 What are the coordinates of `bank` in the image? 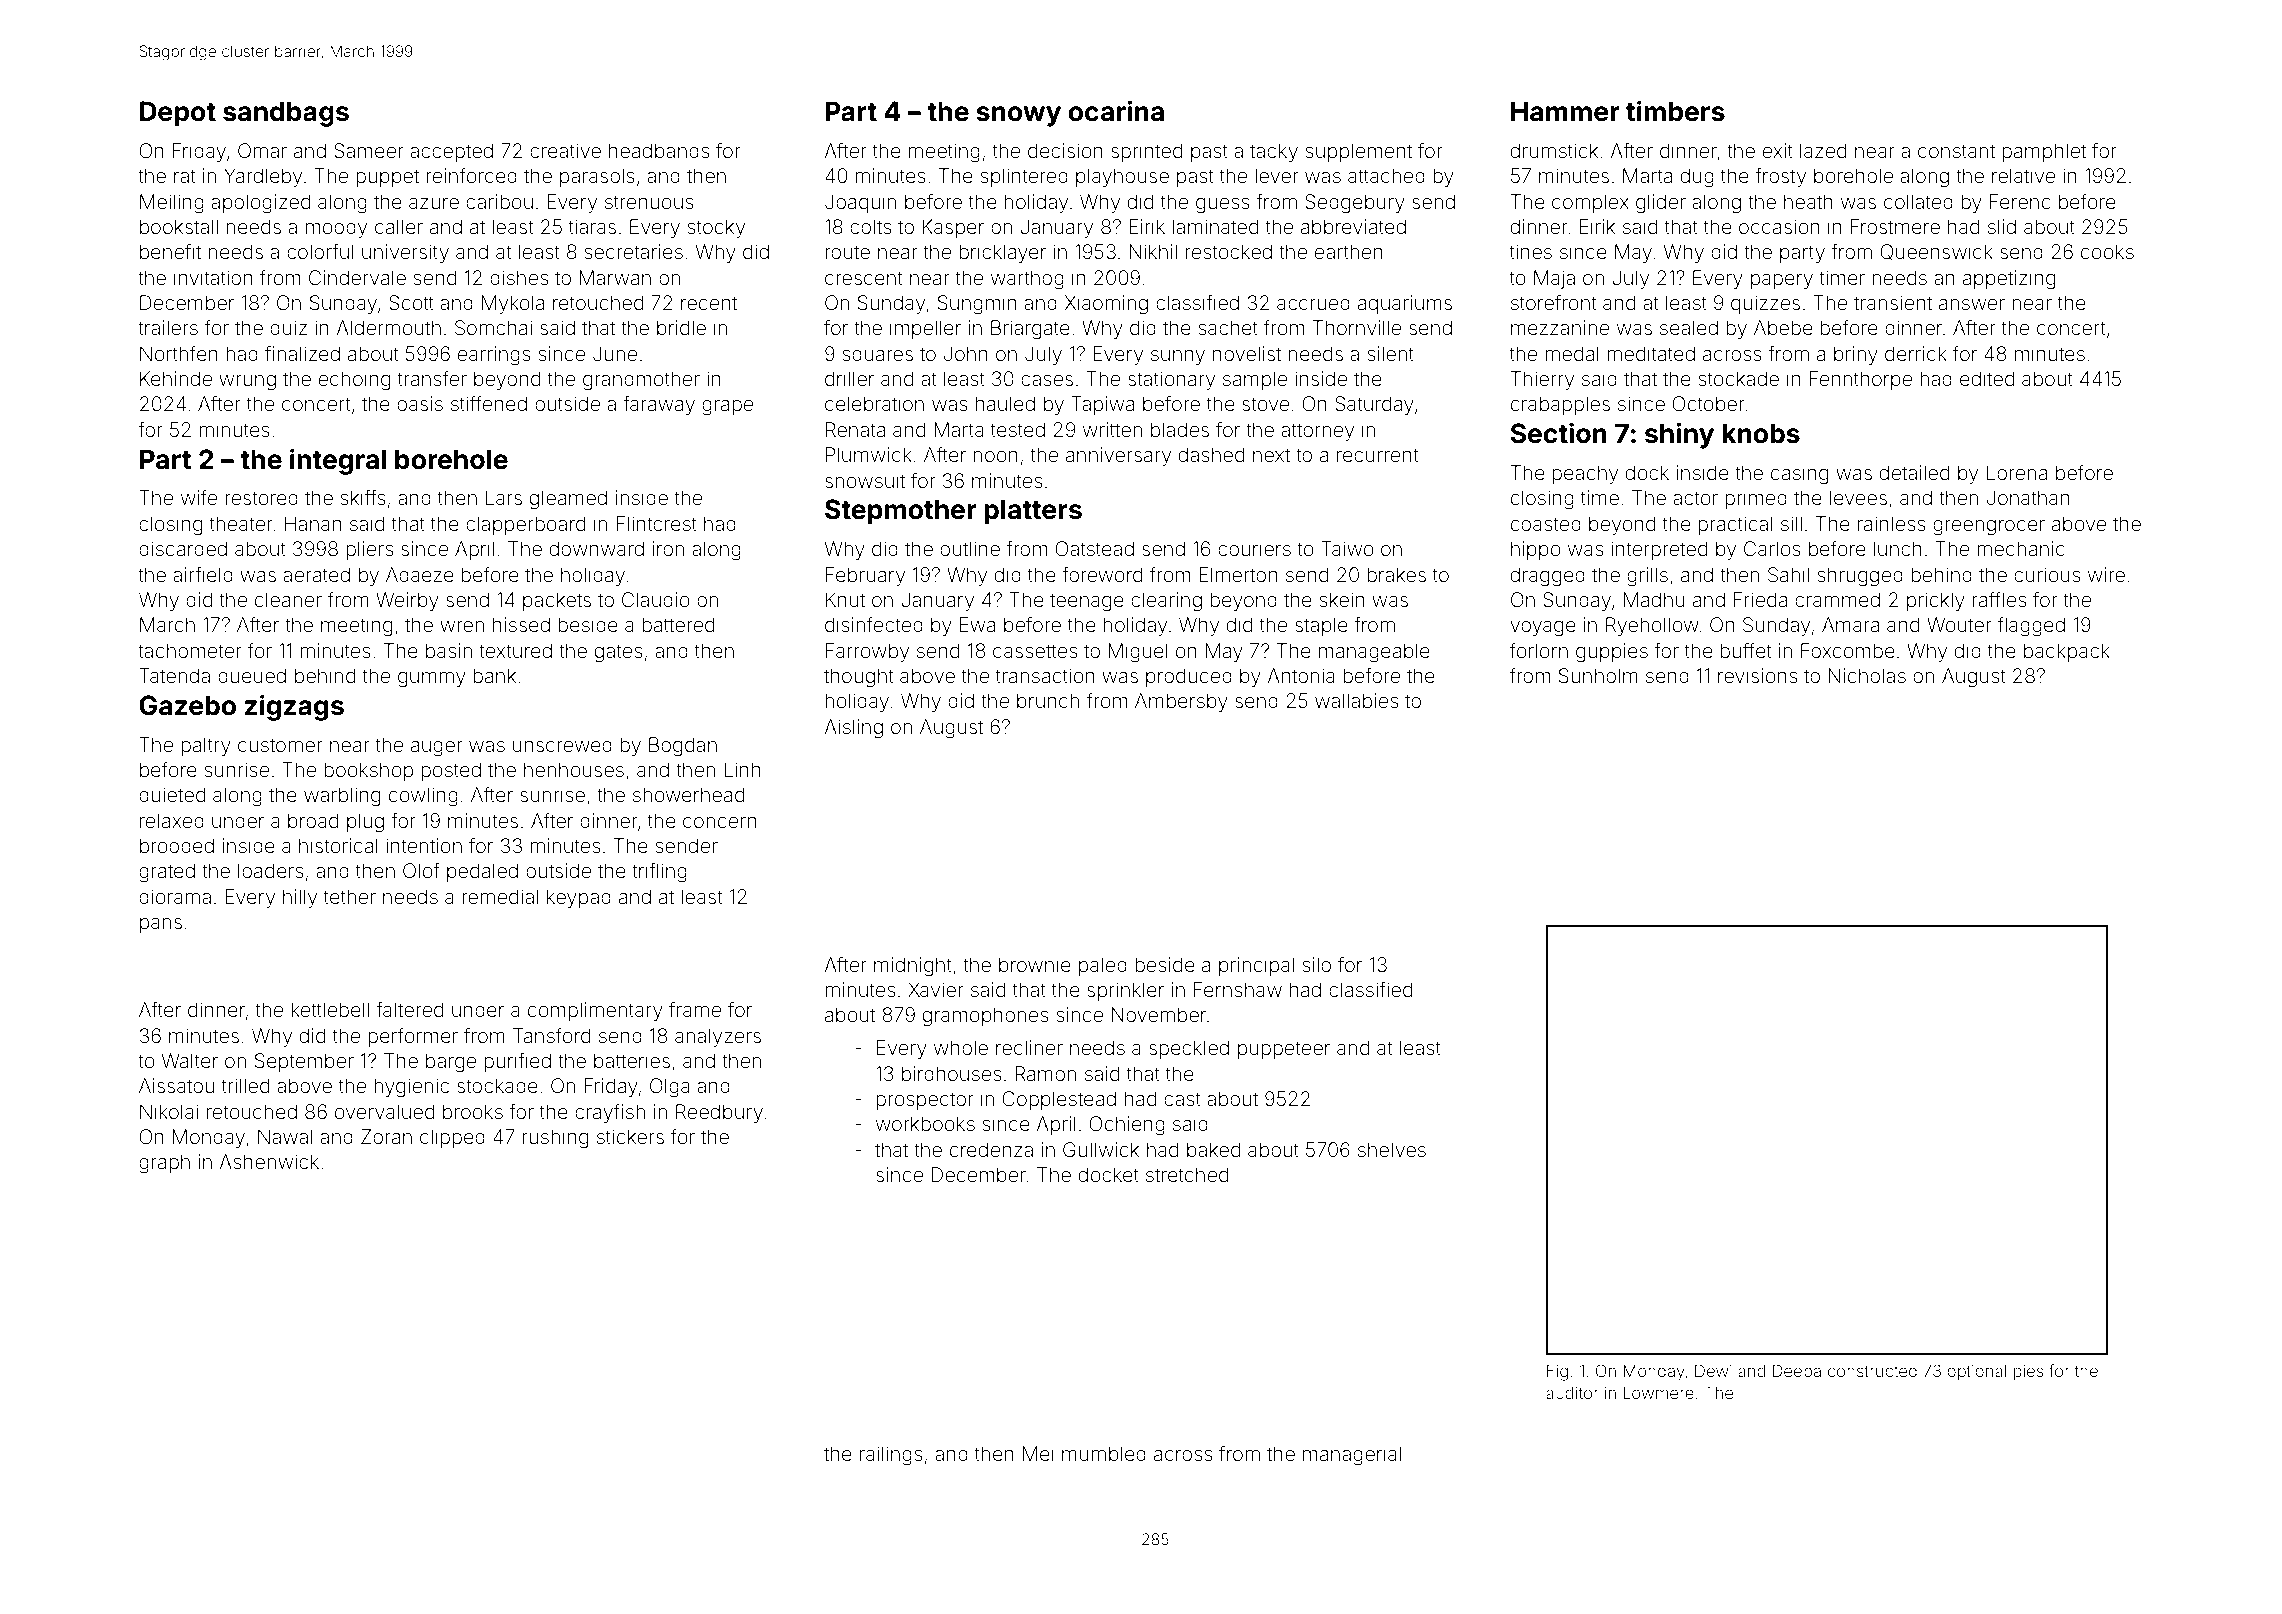 It's located at (494, 675).
